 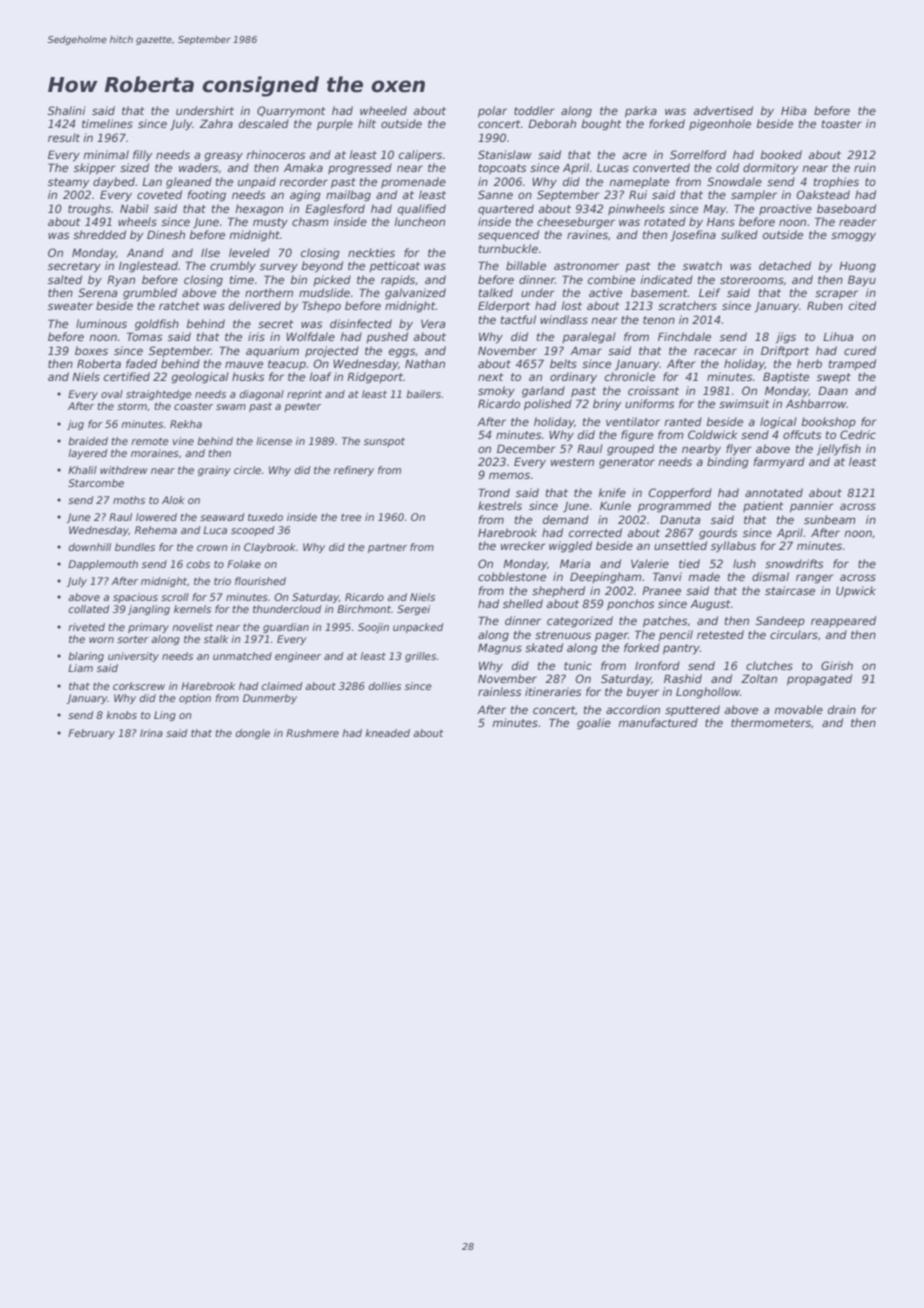 What do you see at coordinates (534, 110) in the document?
I see `toddler` at bounding box center [534, 110].
